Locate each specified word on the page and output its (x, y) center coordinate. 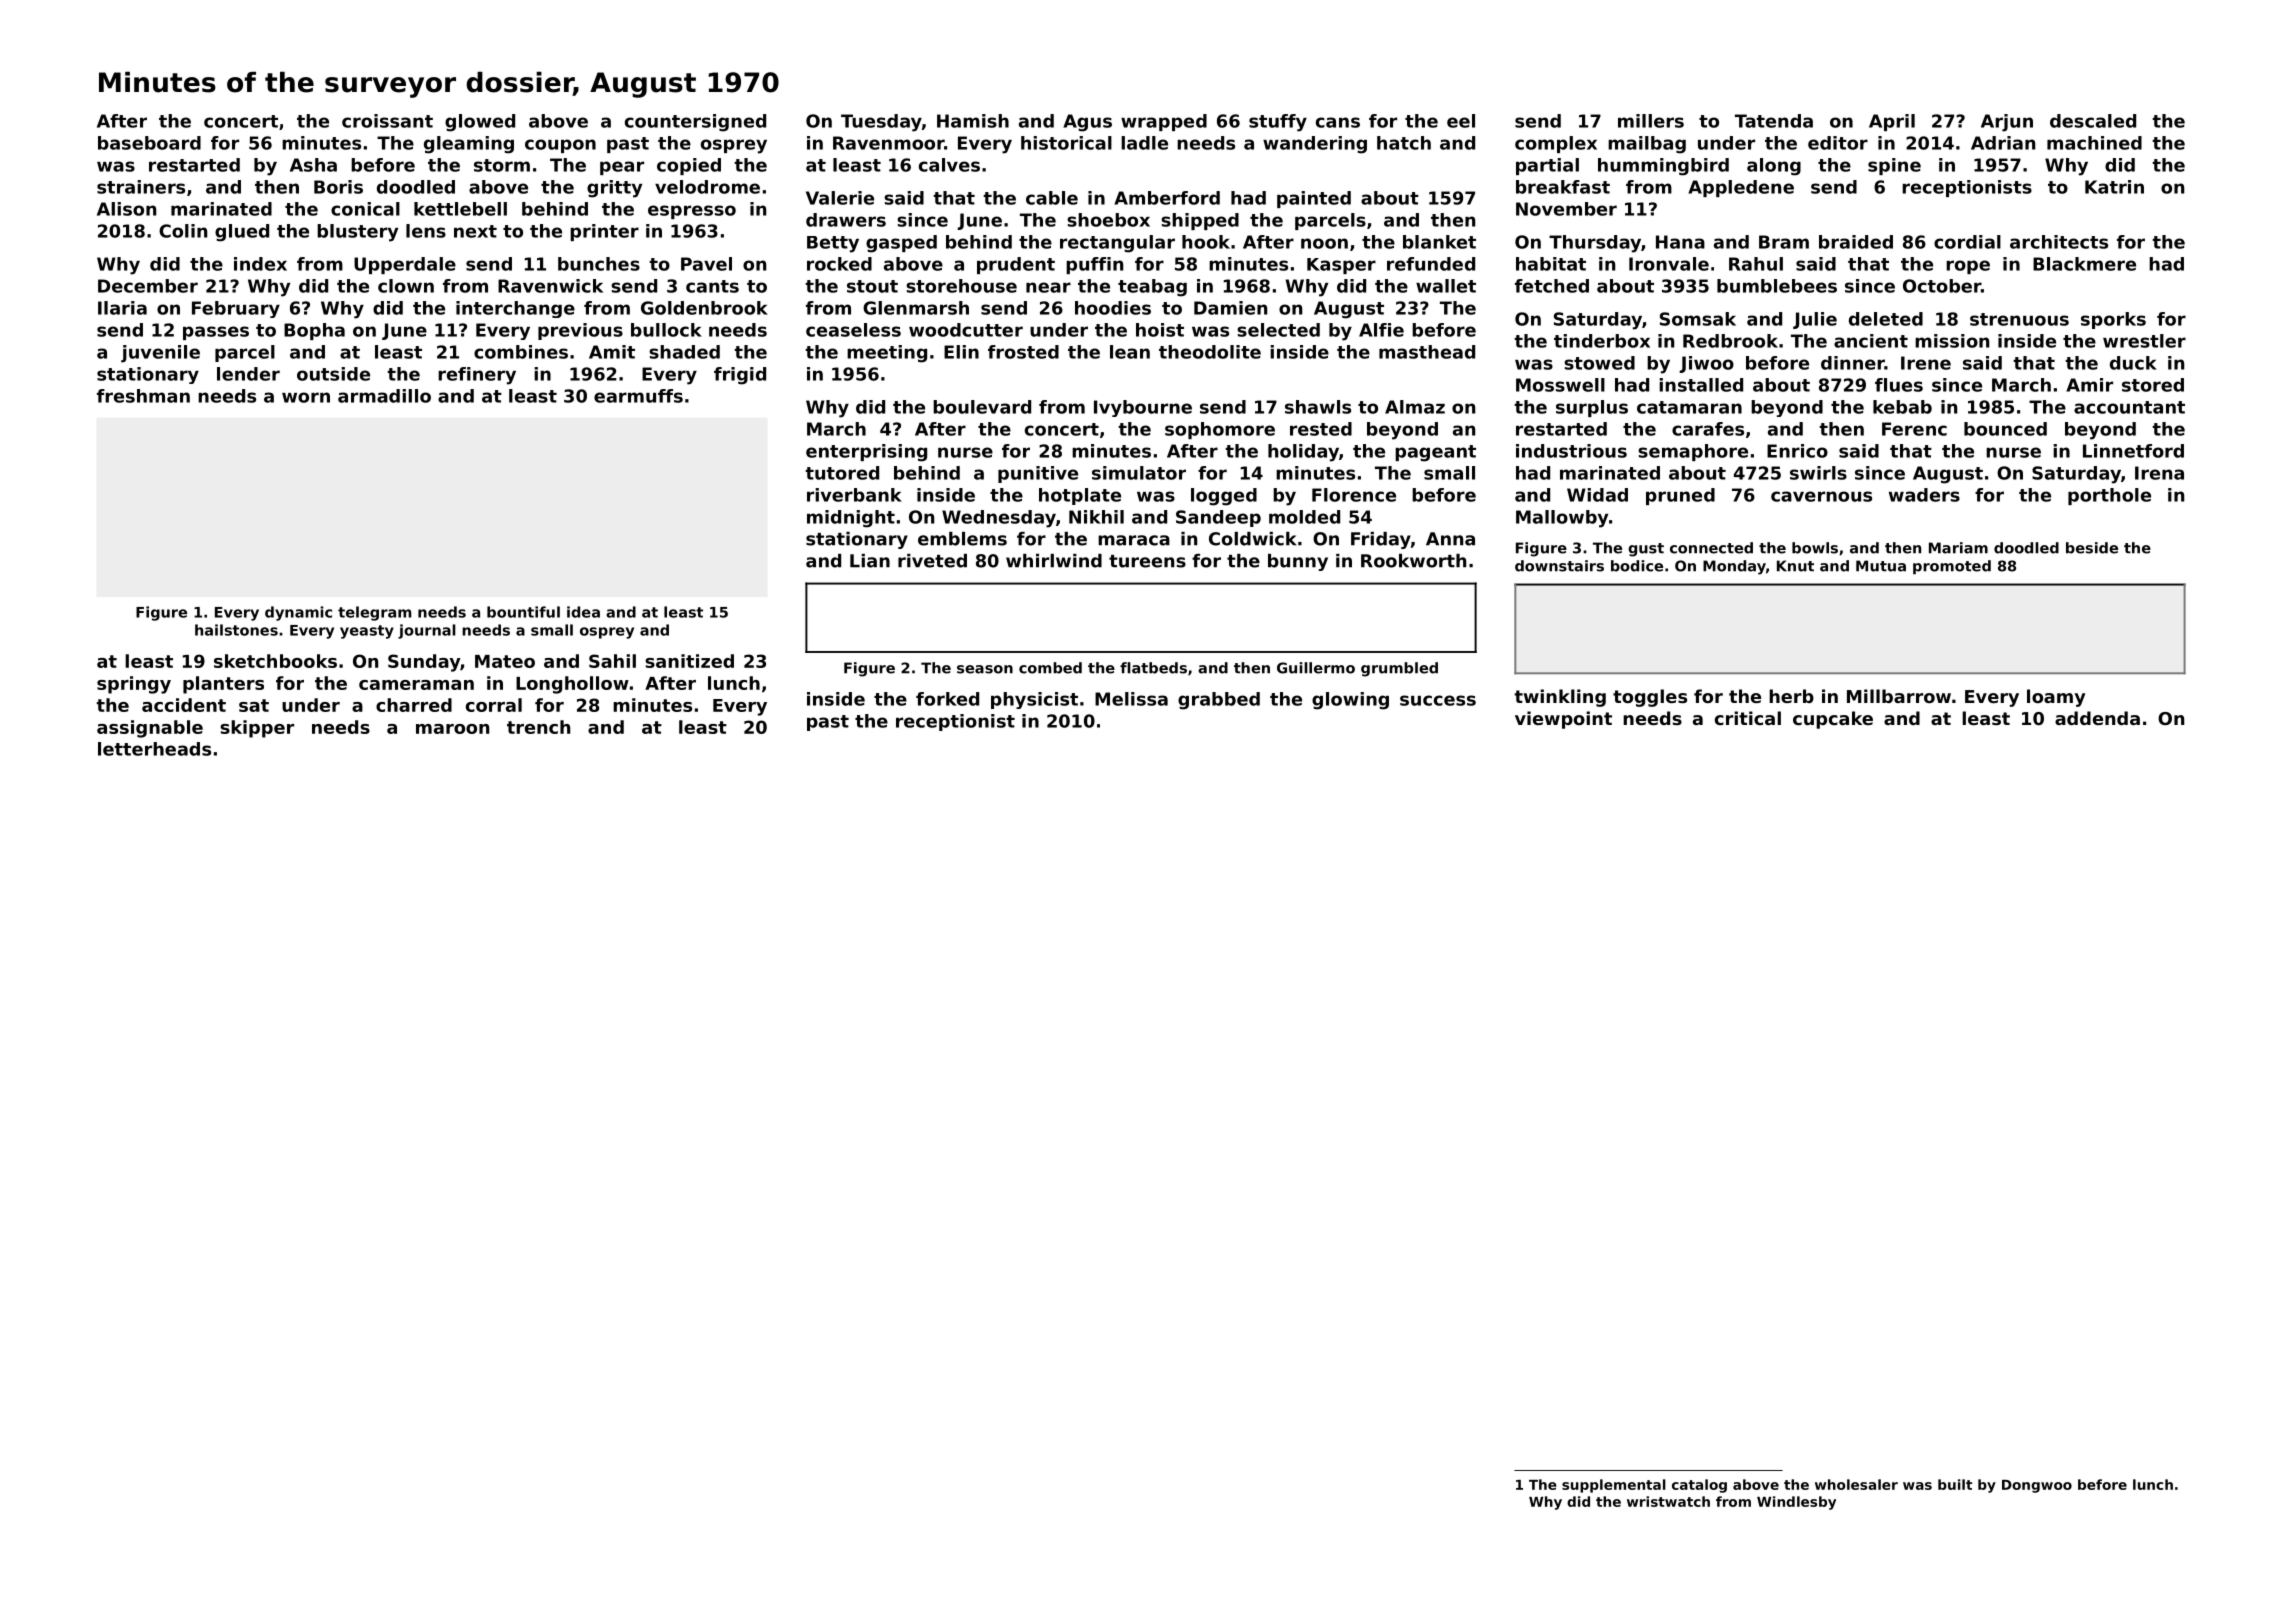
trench (538, 727)
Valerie (840, 198)
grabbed (1219, 701)
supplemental (1614, 1486)
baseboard (149, 143)
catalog (1699, 1486)
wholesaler (1856, 1484)
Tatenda (1774, 121)
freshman (143, 396)
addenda (2097, 718)
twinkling (1560, 698)
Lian (870, 561)
